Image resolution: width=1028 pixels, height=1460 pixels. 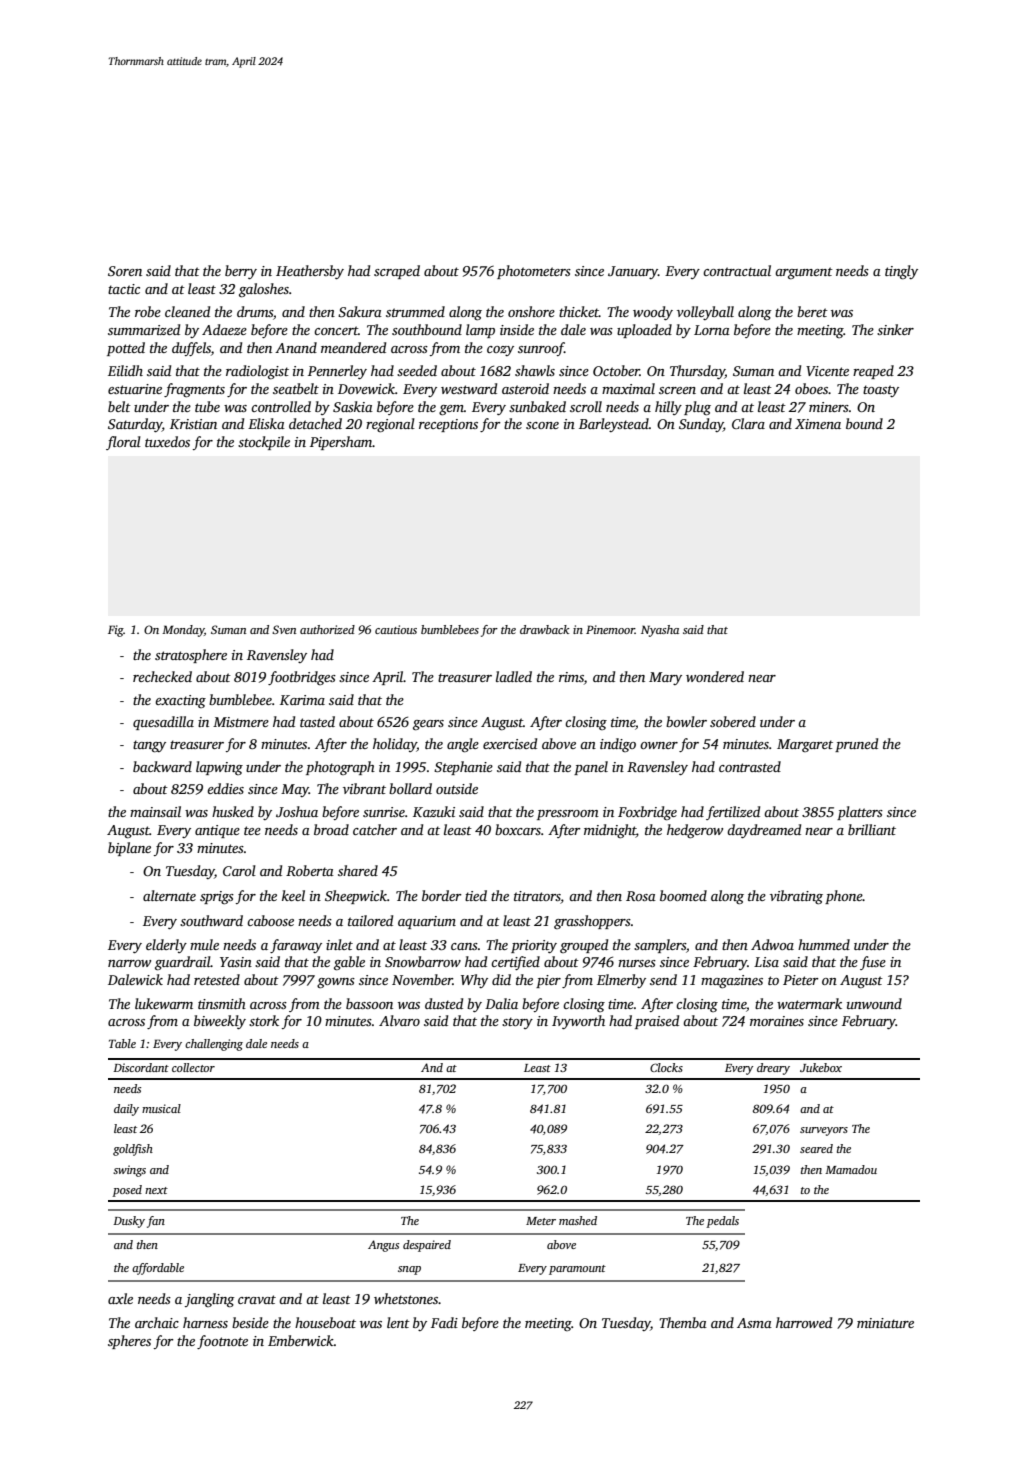 What do you see at coordinates (578, 1220) in the page?
I see `mashed` at bounding box center [578, 1220].
